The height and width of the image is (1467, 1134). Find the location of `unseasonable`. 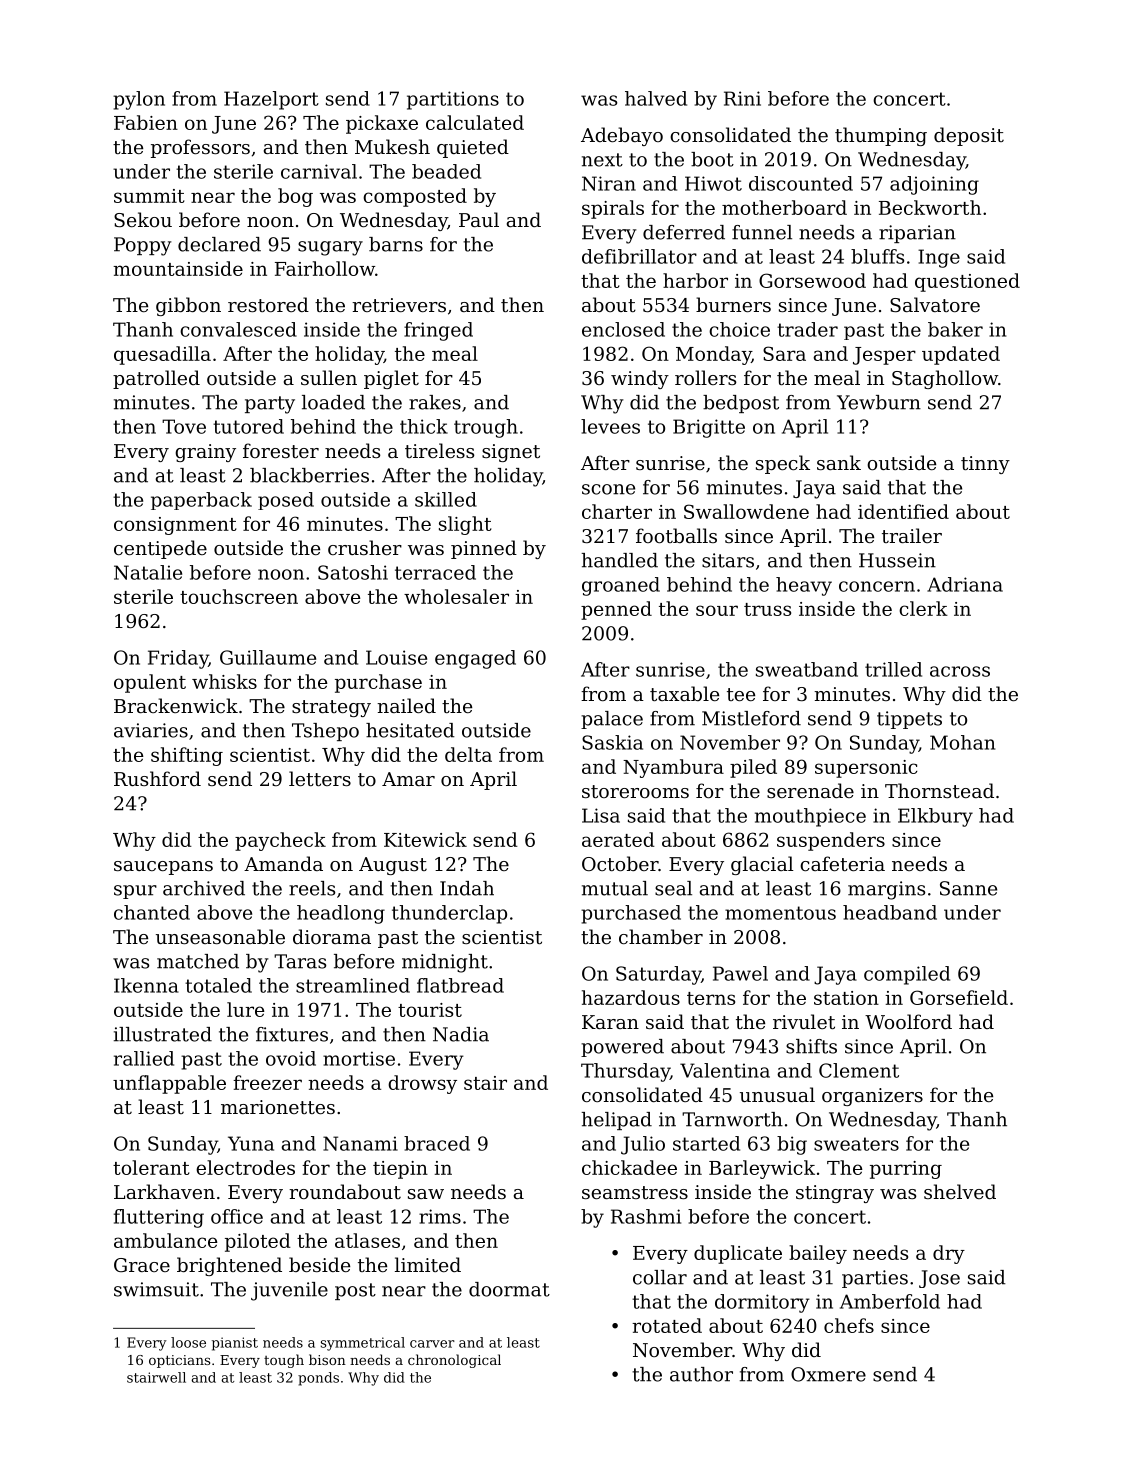

unseasonable is located at coordinates (220, 936).
